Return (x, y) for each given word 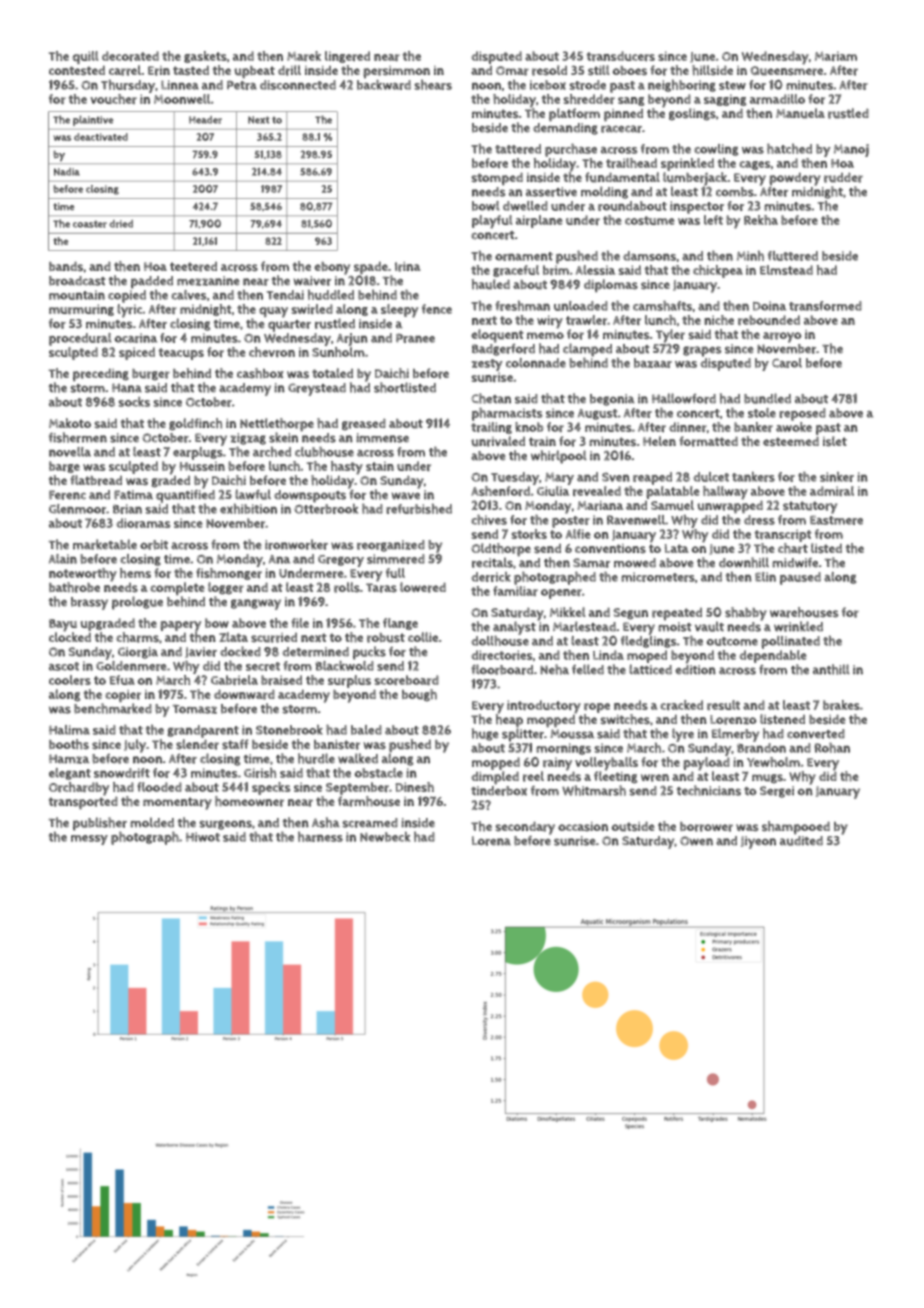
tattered (518, 149)
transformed (825, 306)
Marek (304, 56)
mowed (635, 563)
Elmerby (735, 735)
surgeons (225, 825)
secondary (525, 828)
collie (423, 637)
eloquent (497, 336)
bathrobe (74, 587)
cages (754, 165)
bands (66, 266)
